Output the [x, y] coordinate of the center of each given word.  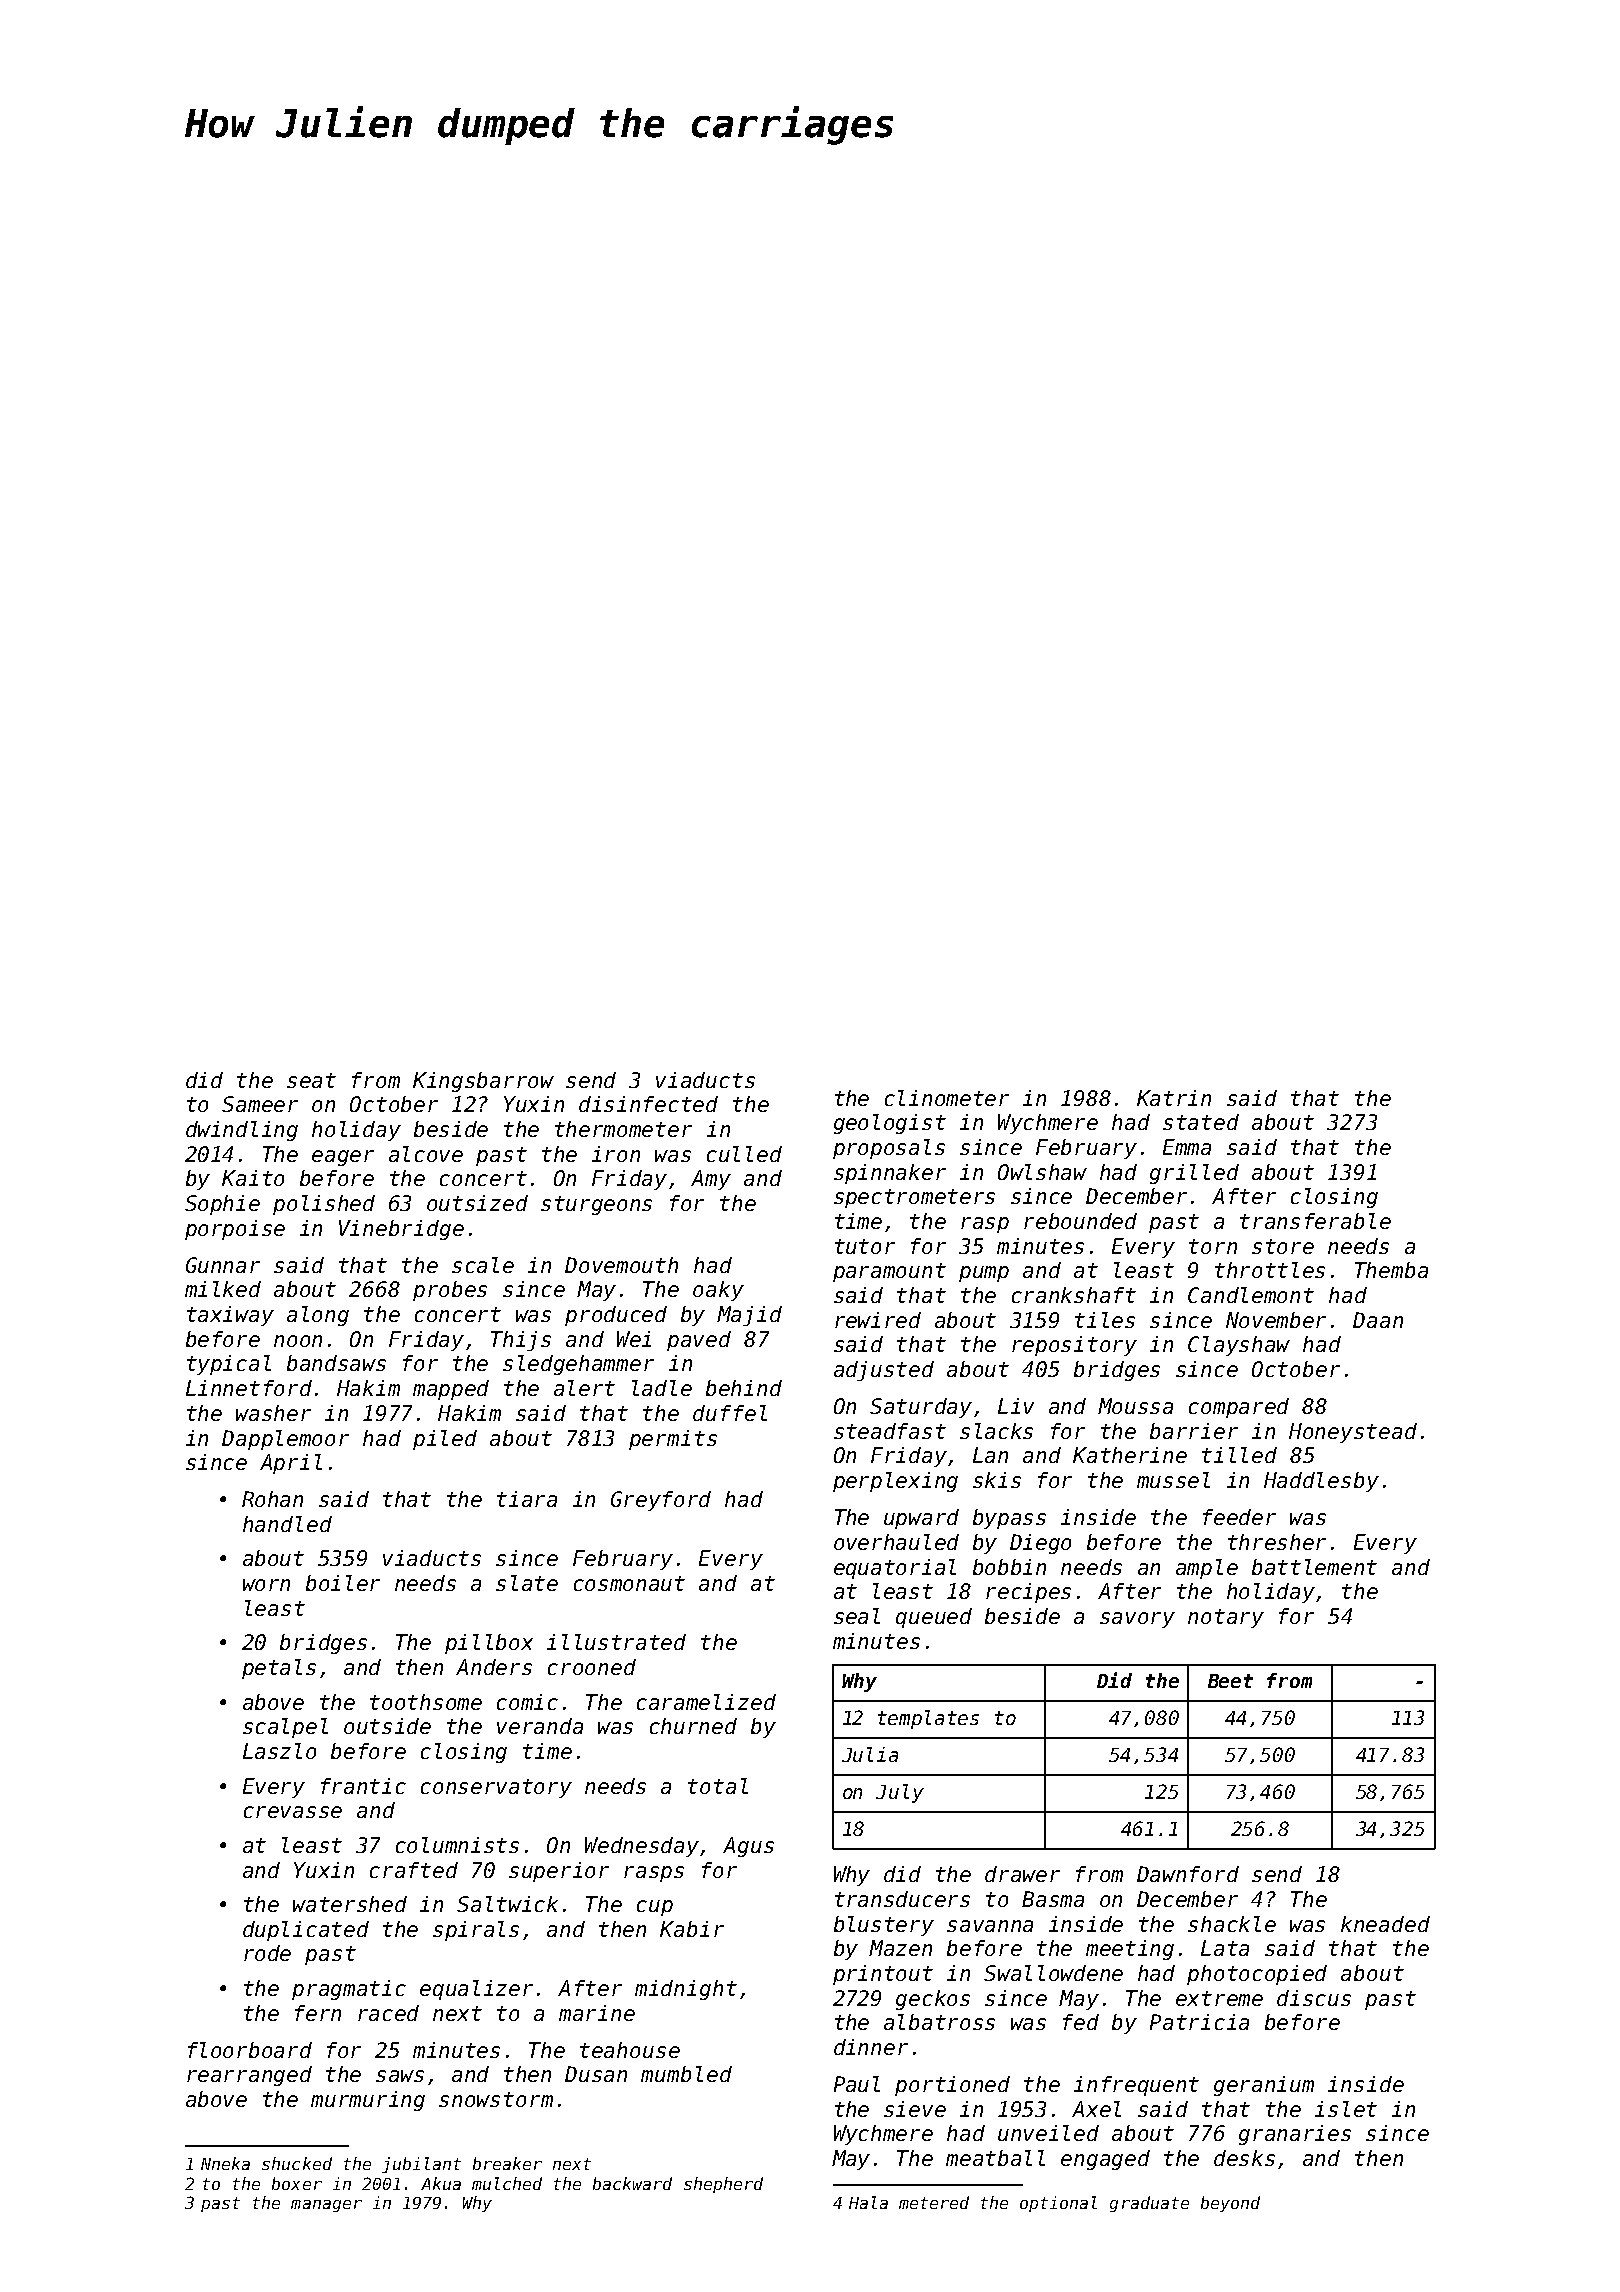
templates [928, 1719]
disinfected [648, 1104]
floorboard [250, 2050]
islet [1346, 2109]
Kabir [692, 1929]
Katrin [1174, 1098]
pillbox [489, 1644]
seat [311, 1080]
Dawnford [1188, 1874]
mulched [507, 2183]
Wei [634, 1339]
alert [584, 1388]
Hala [868, 2202]
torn [1213, 1246]
